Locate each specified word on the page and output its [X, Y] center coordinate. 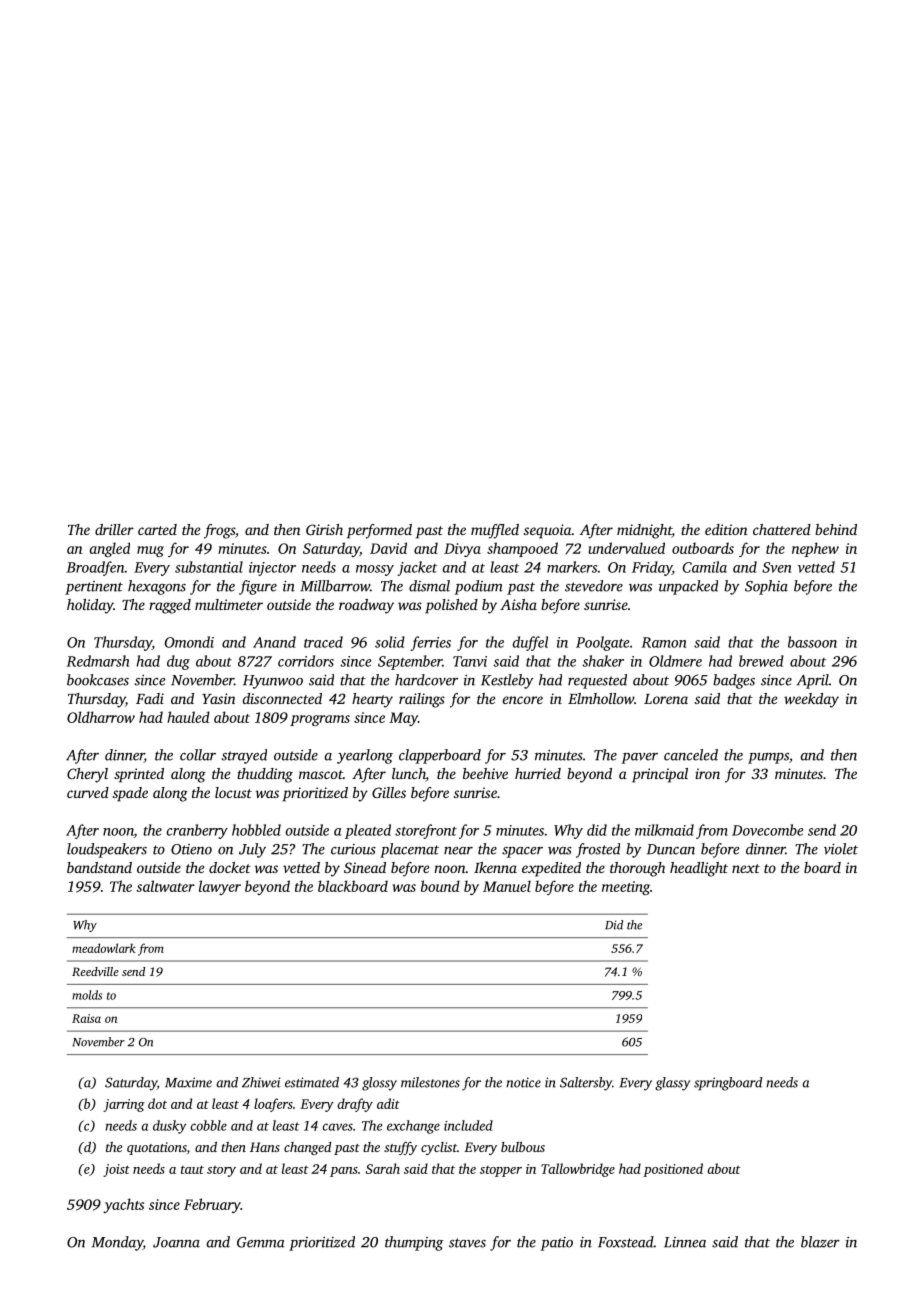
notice [523, 1082]
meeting [626, 888]
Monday [117, 1243]
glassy [672, 1084]
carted [157, 529]
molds [87, 995]
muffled [495, 531]
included [468, 1125]
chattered [782, 529]
